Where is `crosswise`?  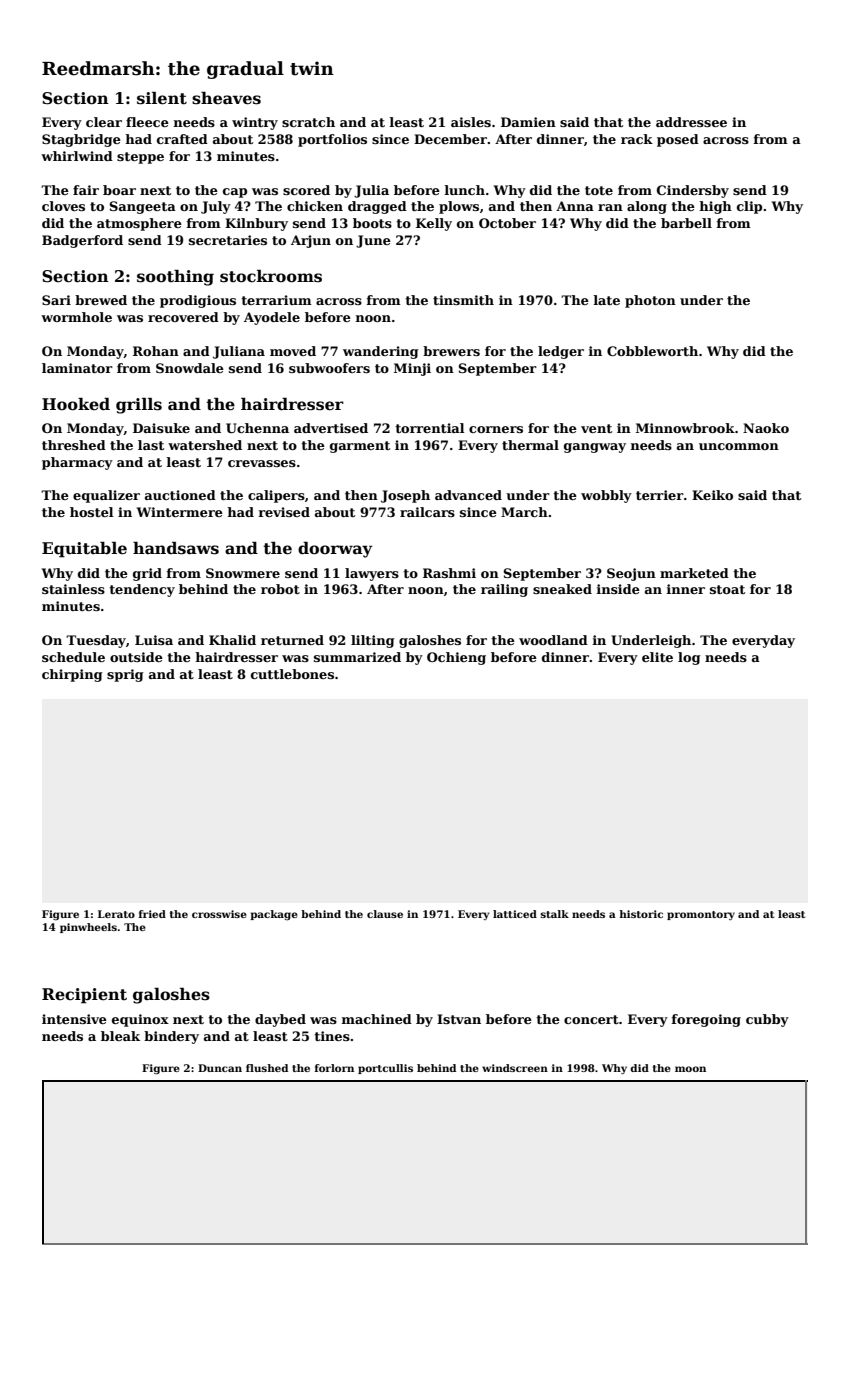
crosswise is located at coordinates (219, 914).
